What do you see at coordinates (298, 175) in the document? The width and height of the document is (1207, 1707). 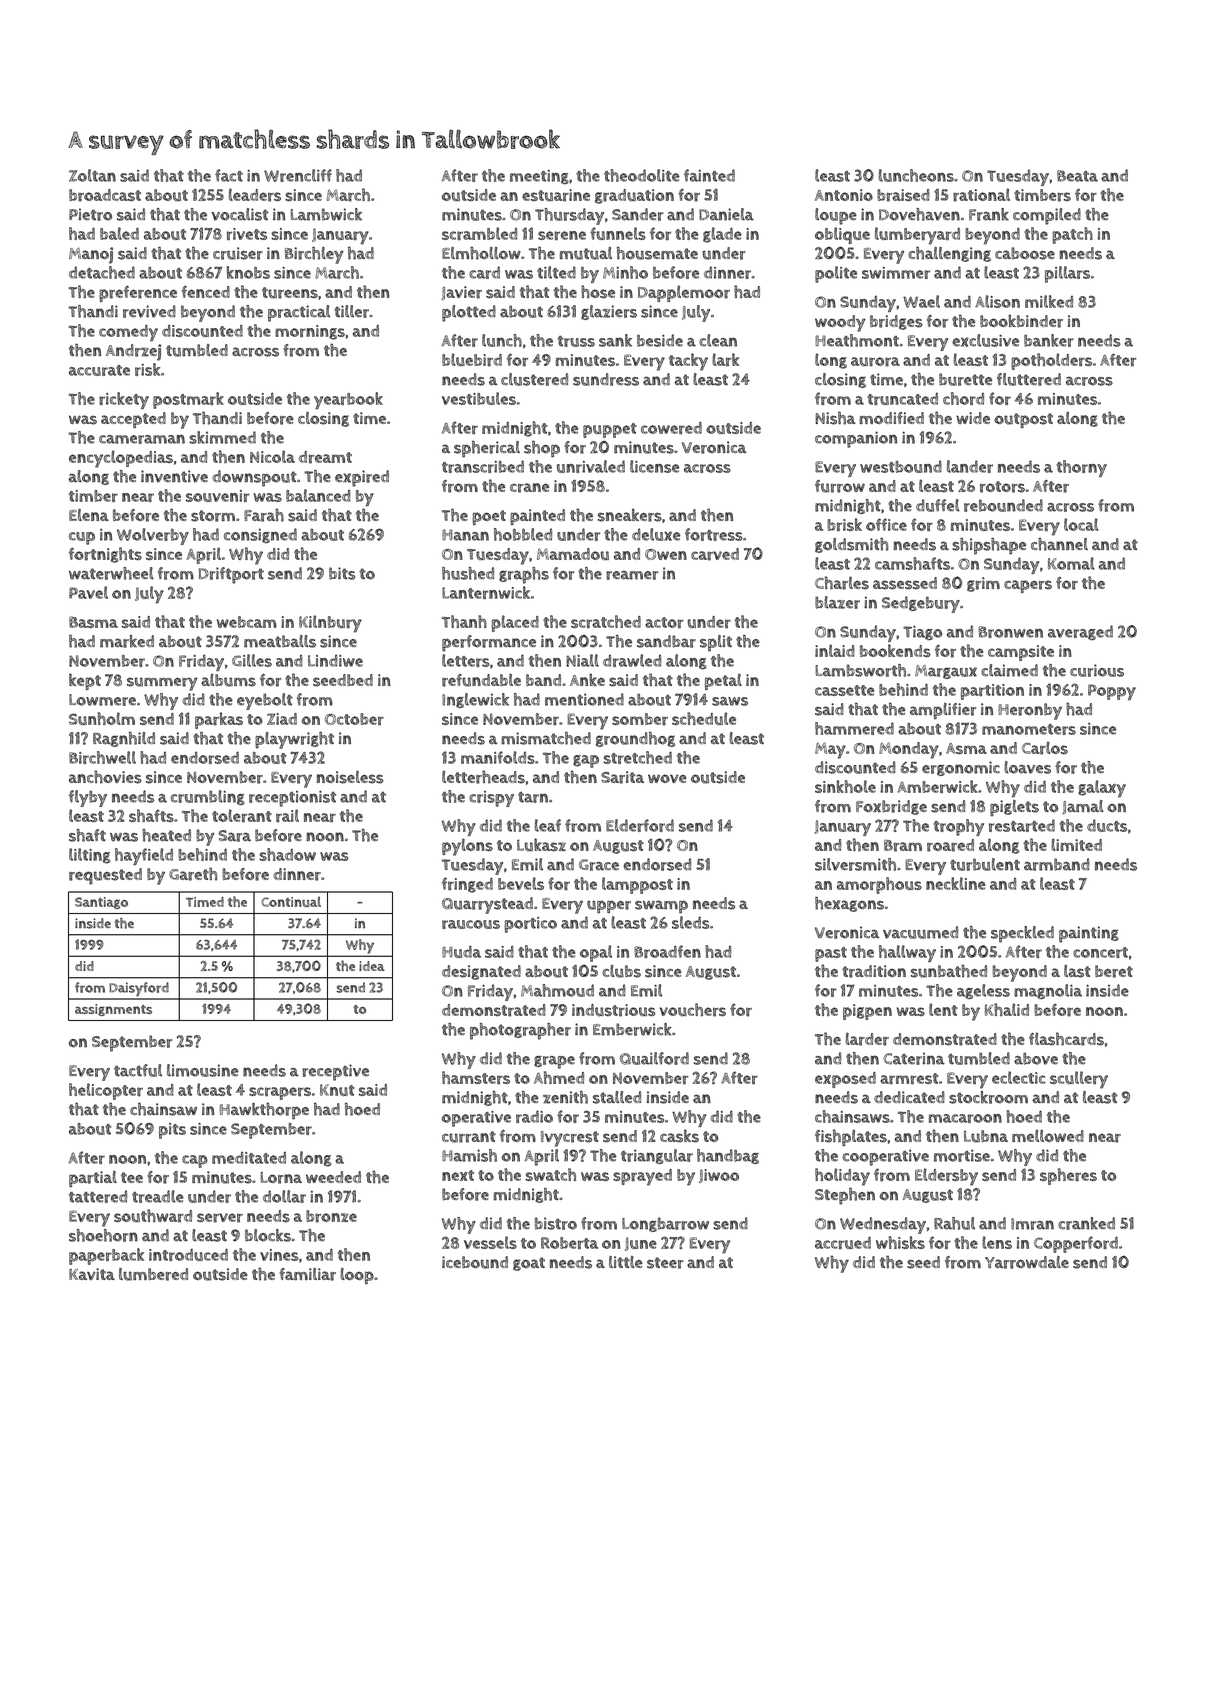 I see `Wrencliff` at bounding box center [298, 175].
